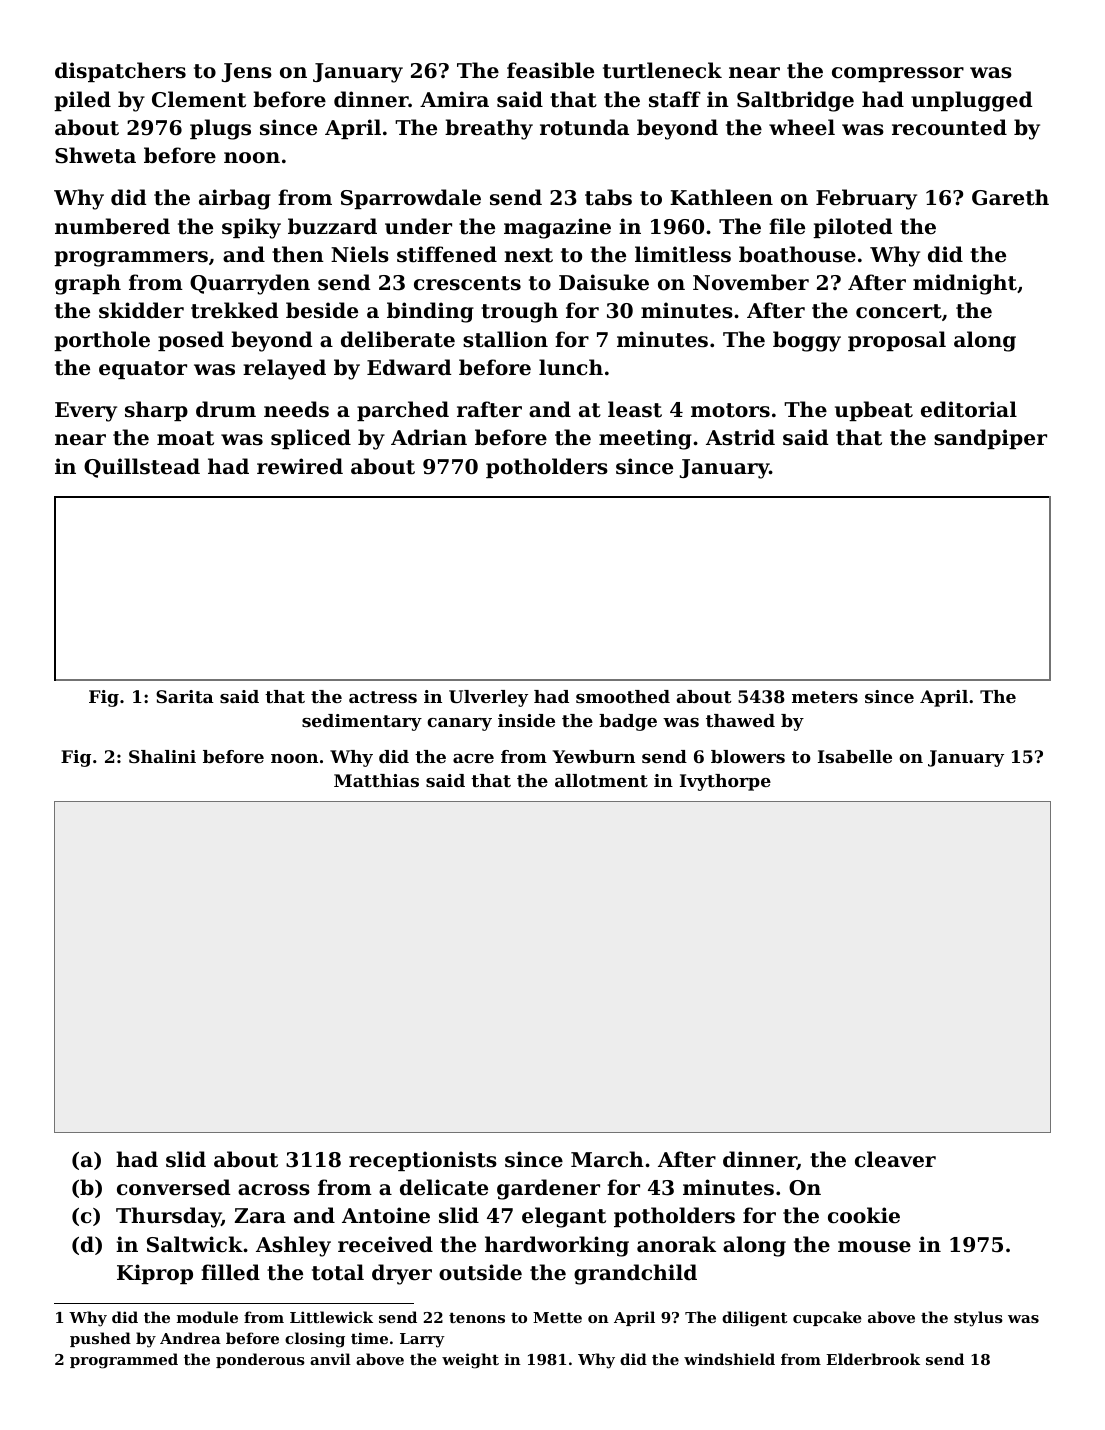  I want to click on Shalini, so click(162, 756).
